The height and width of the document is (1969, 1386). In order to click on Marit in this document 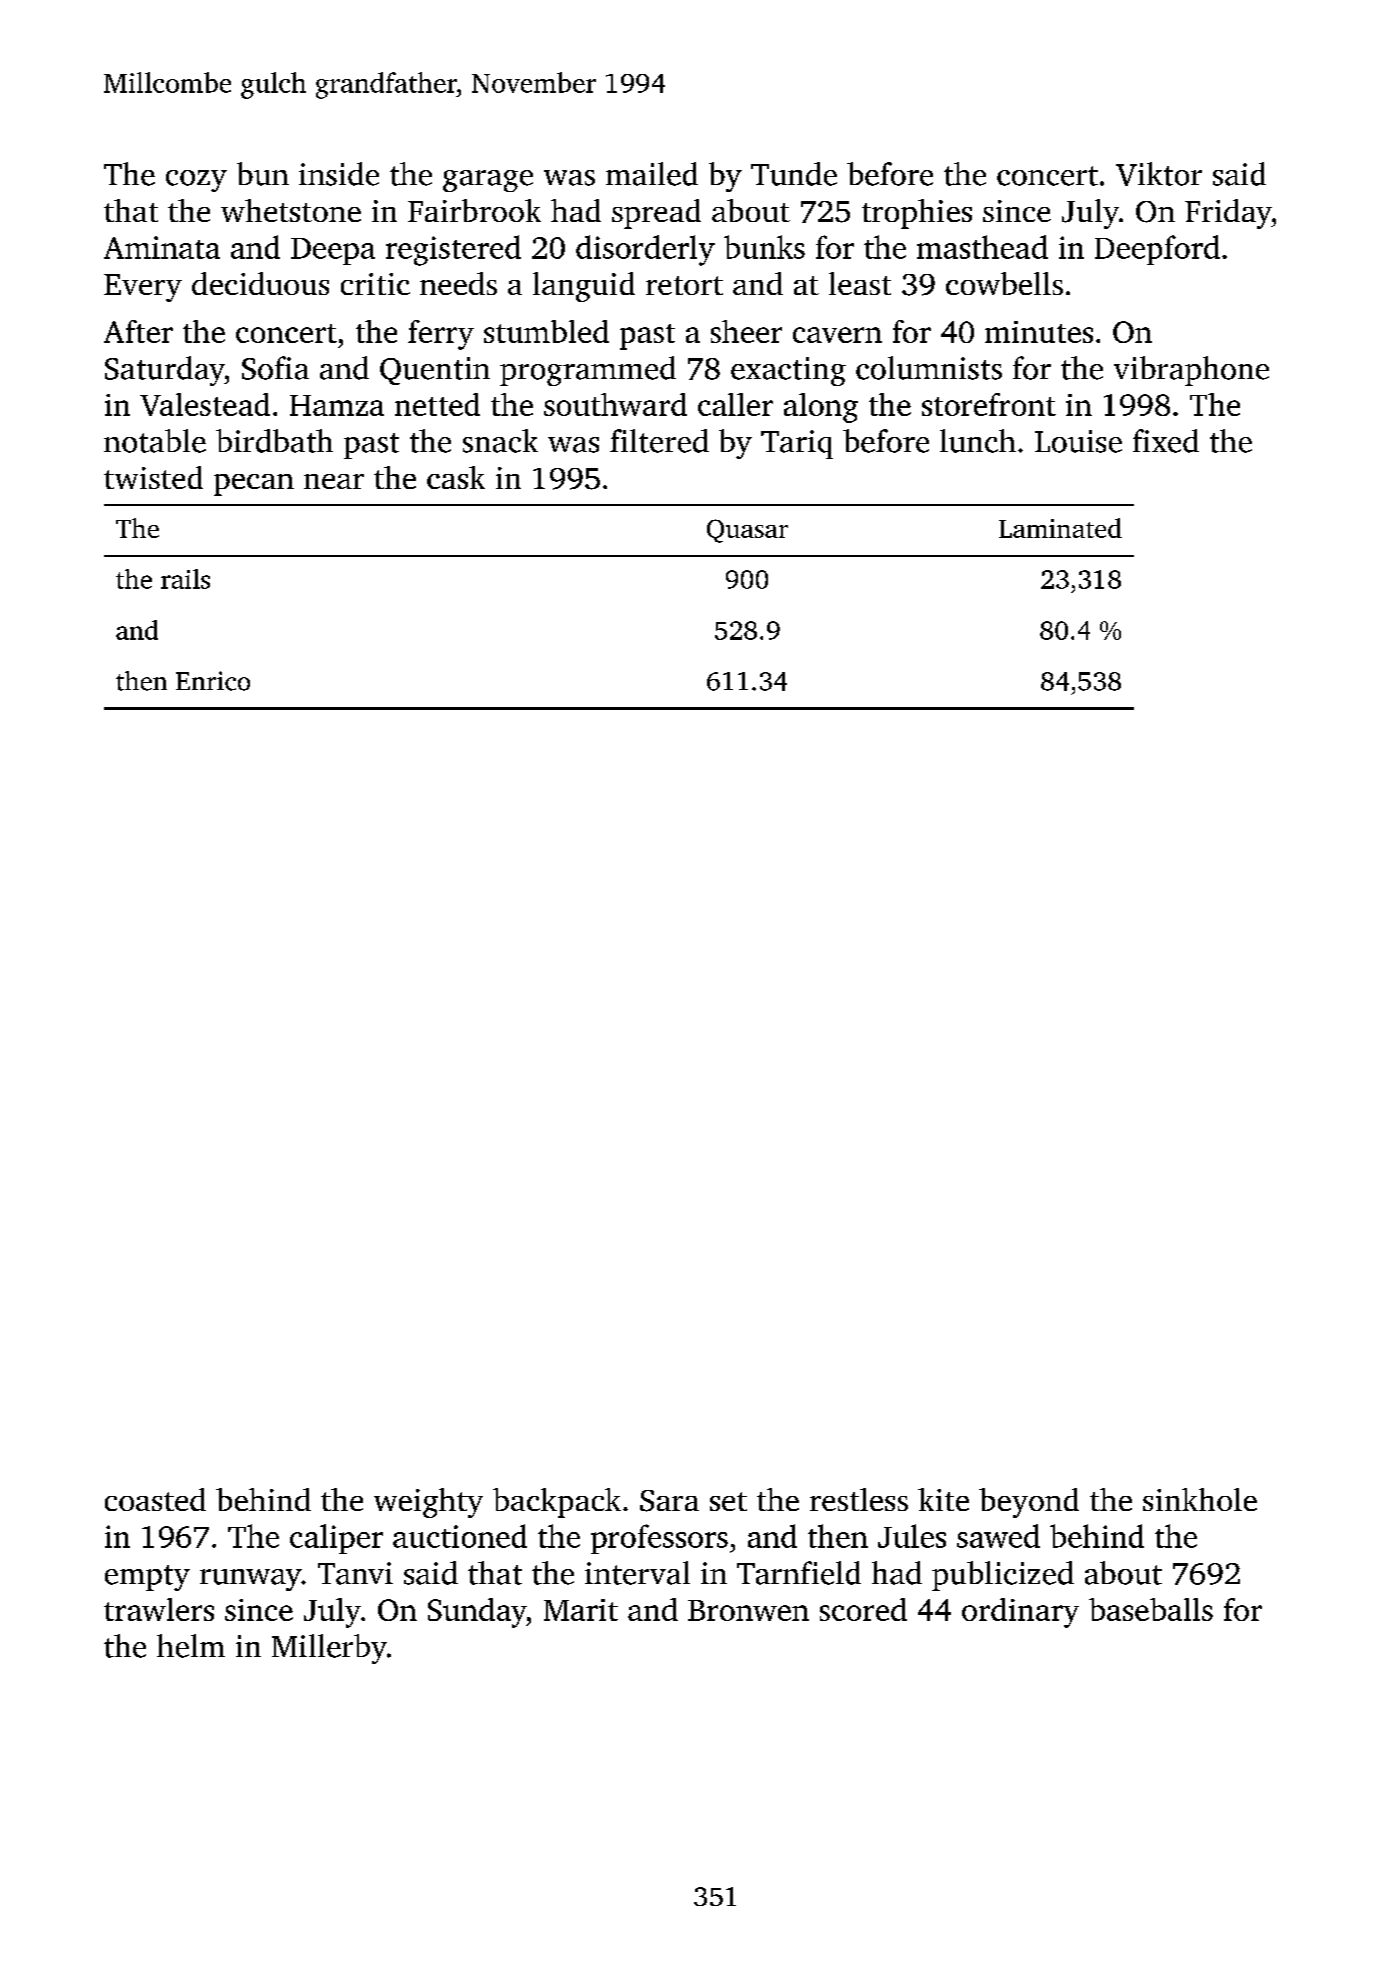, I will do `click(581, 1610)`.
